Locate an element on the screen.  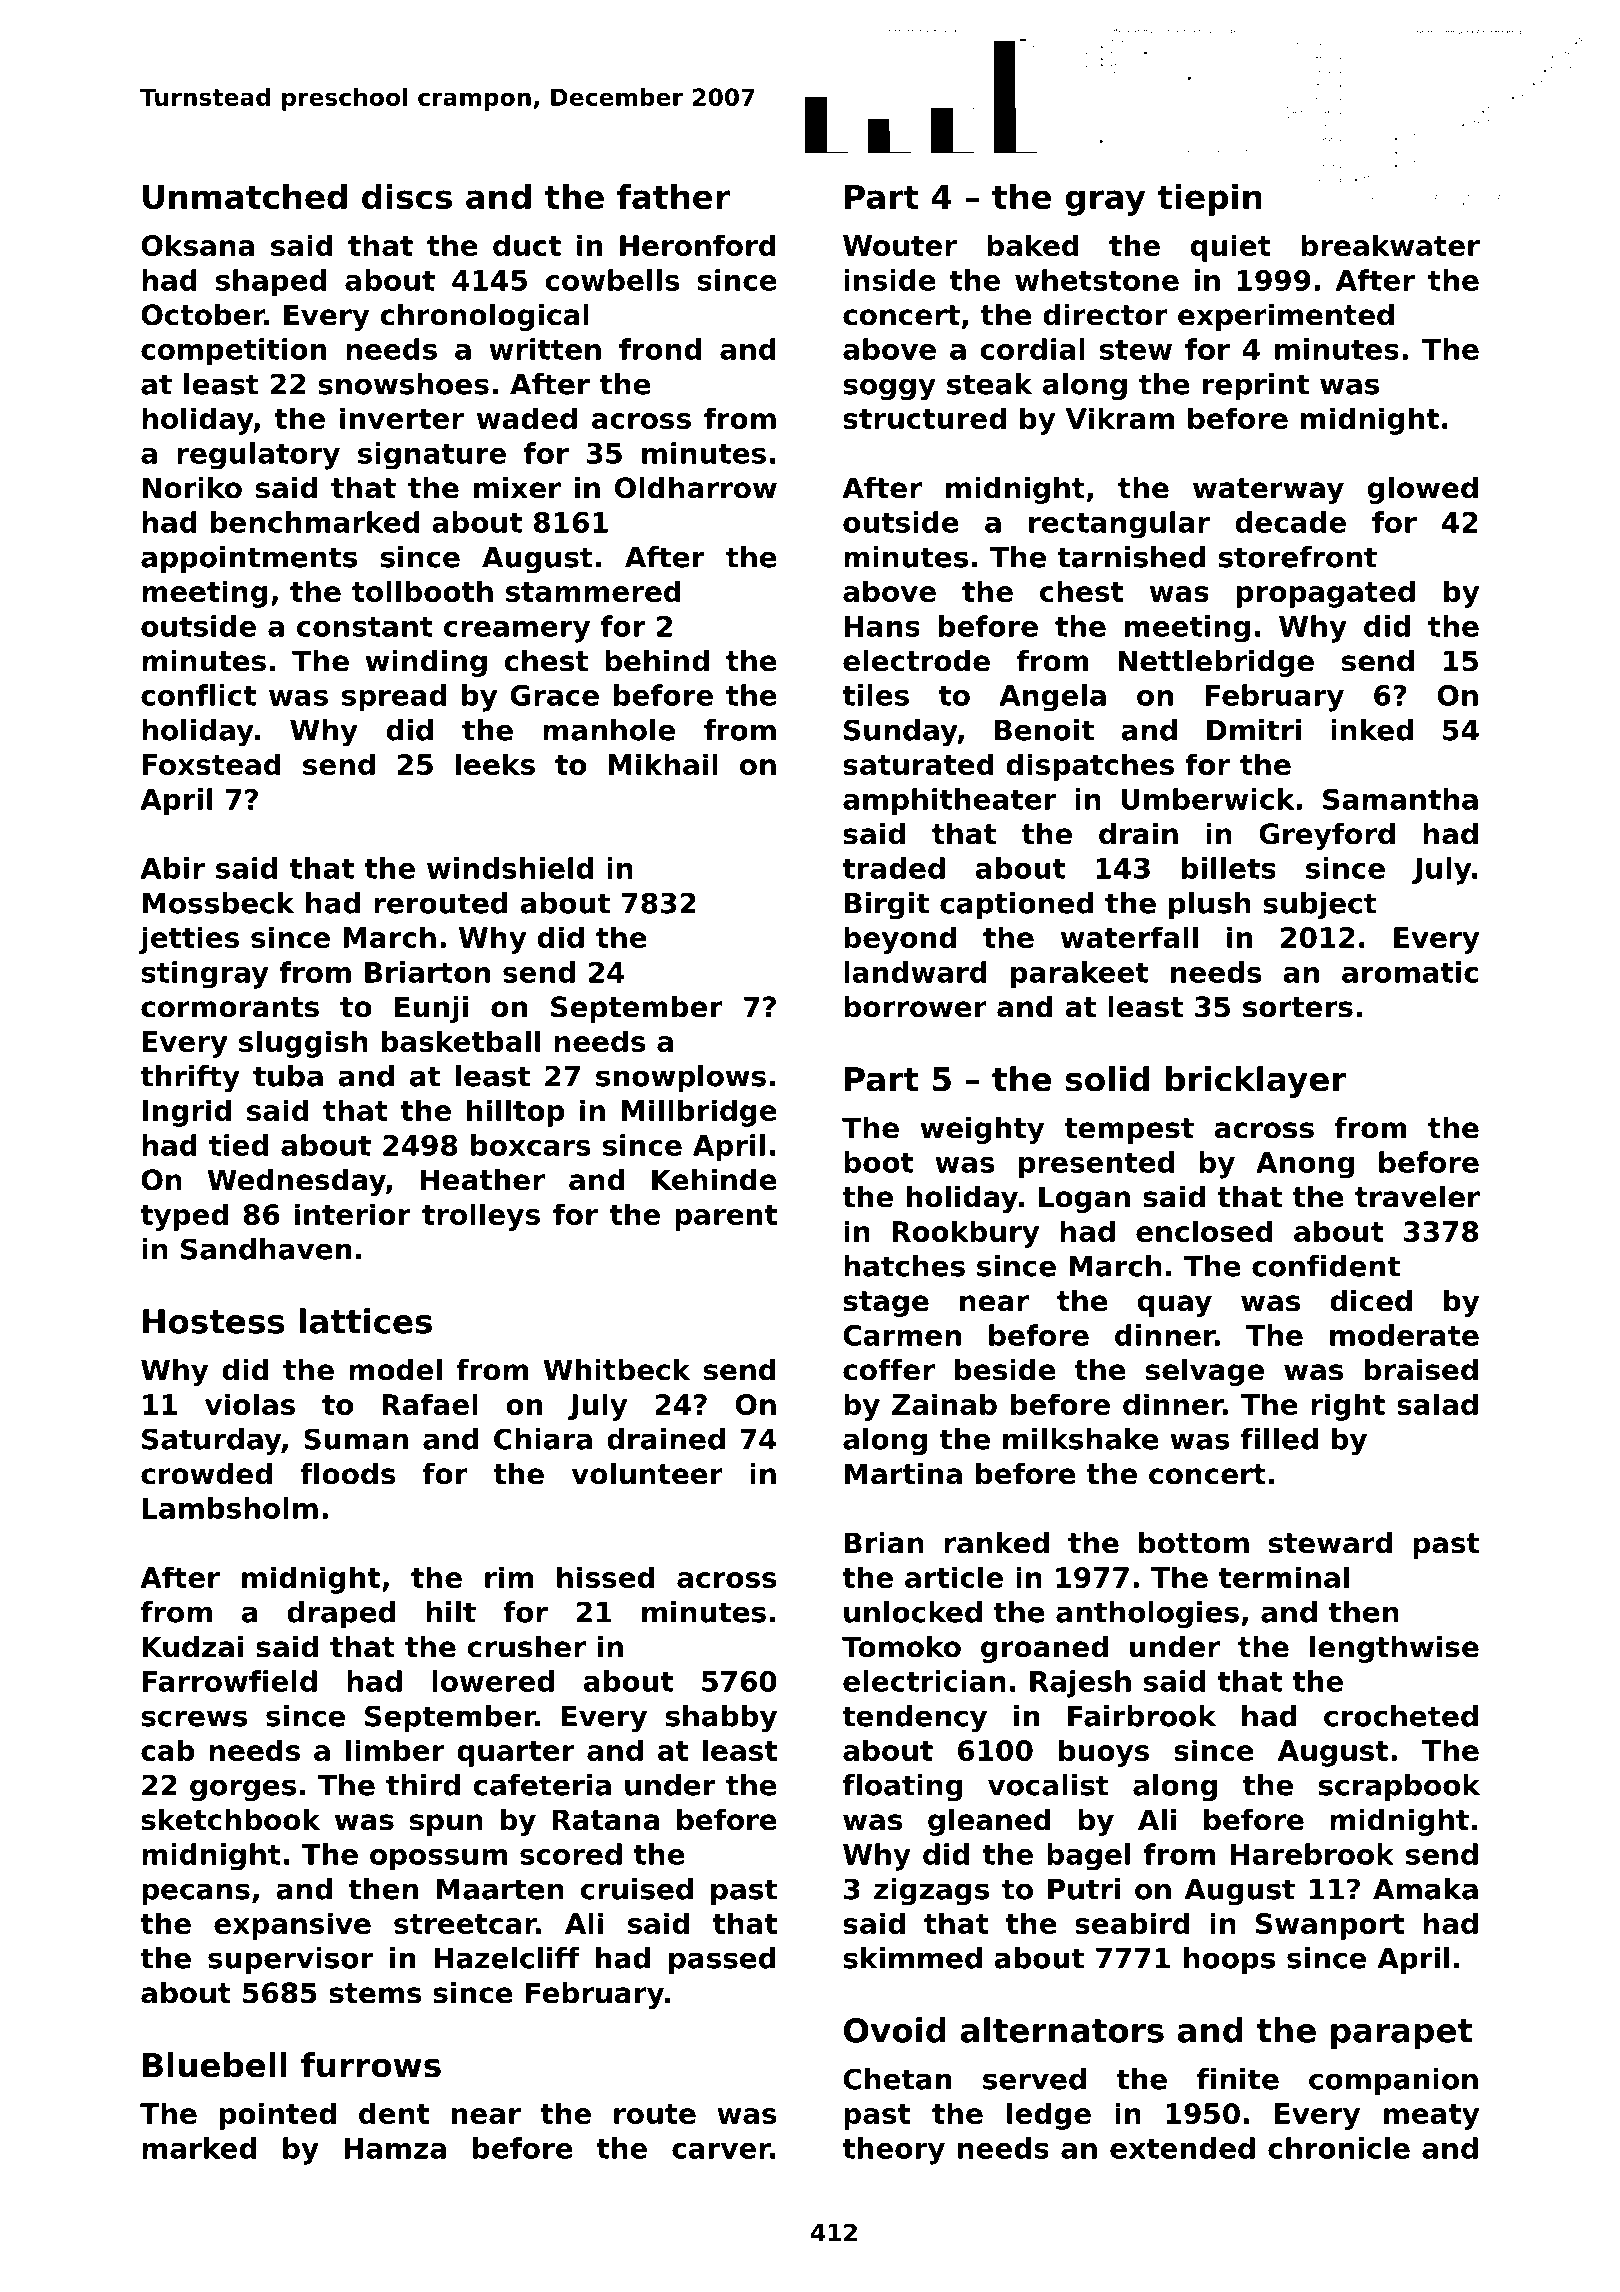
carver is located at coordinates (721, 2151).
